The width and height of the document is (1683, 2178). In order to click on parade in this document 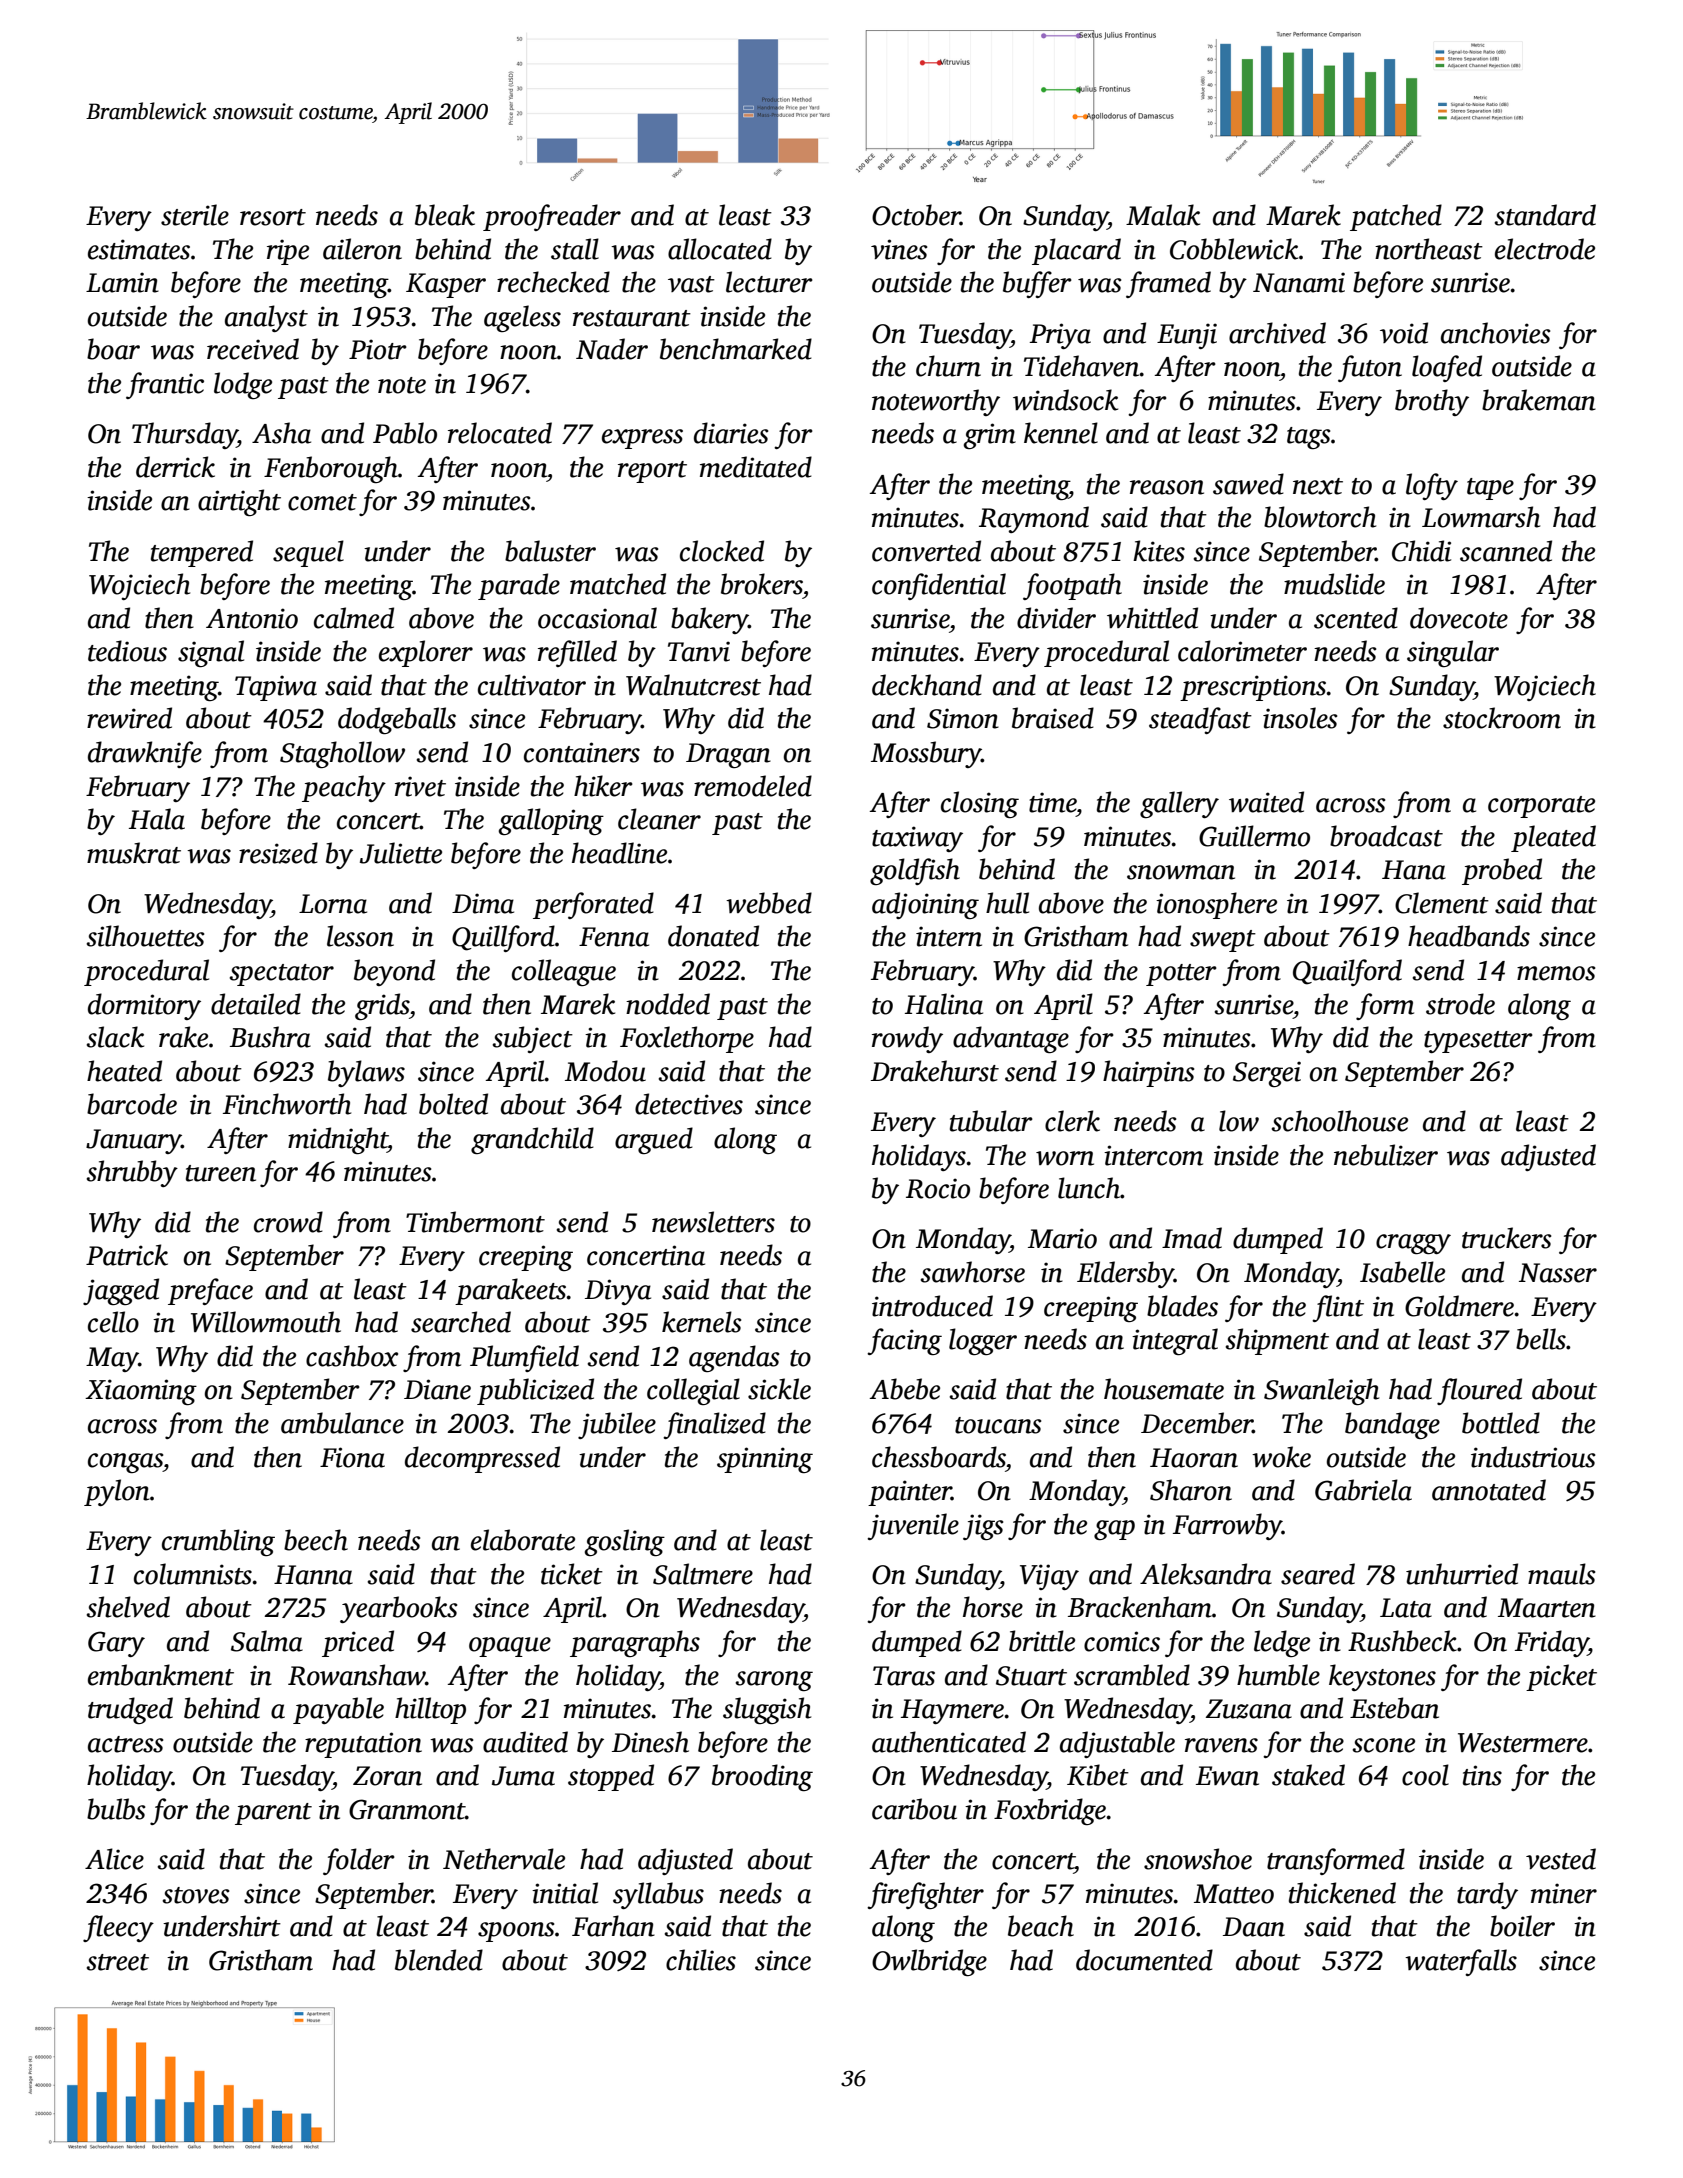, I will do `click(519, 586)`.
